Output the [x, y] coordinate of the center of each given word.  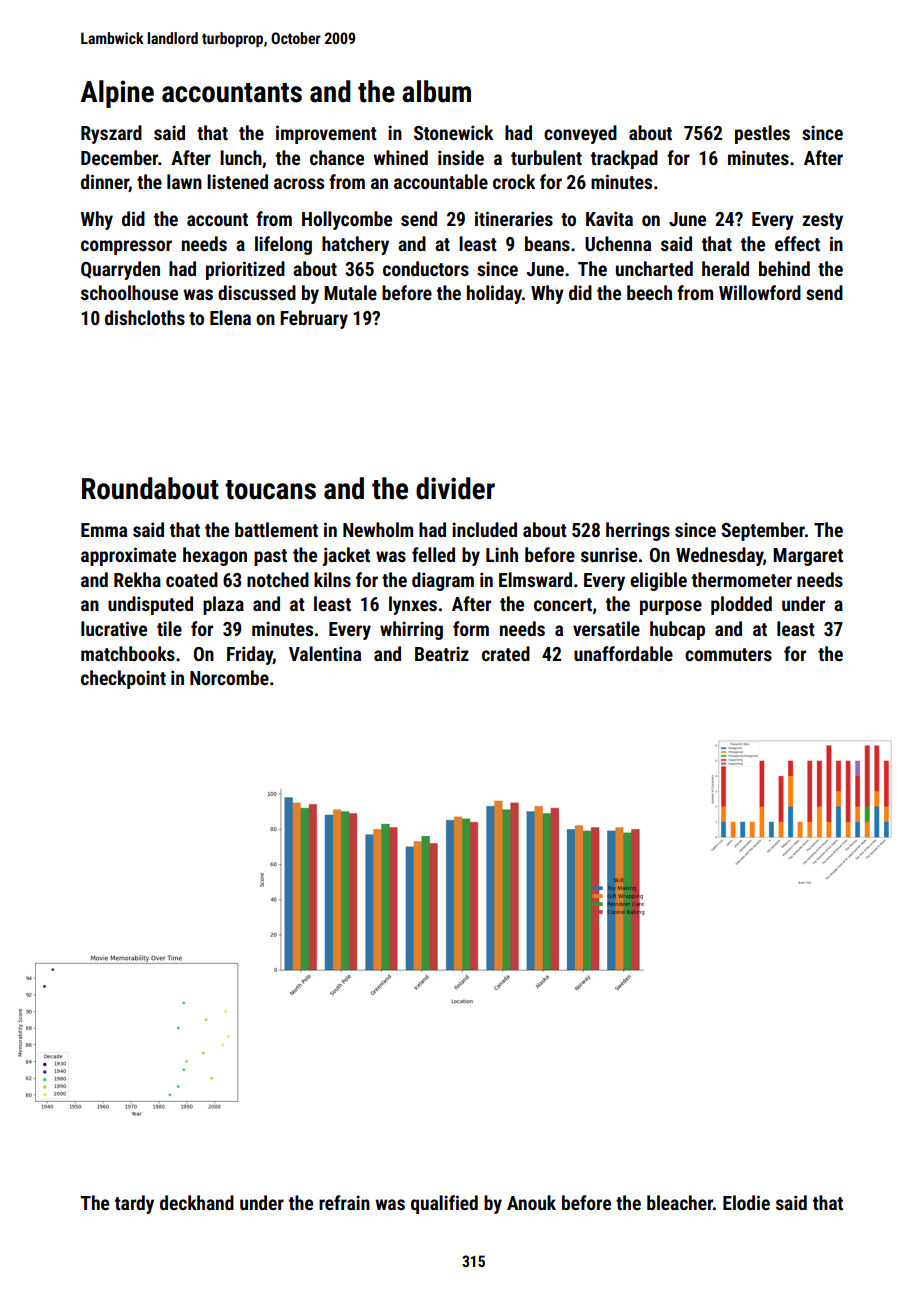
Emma [104, 530]
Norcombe [229, 677]
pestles [762, 134]
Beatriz [442, 653]
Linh [502, 554]
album [436, 91]
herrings [638, 531]
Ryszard [111, 134]
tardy [134, 1204]
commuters [728, 654]
